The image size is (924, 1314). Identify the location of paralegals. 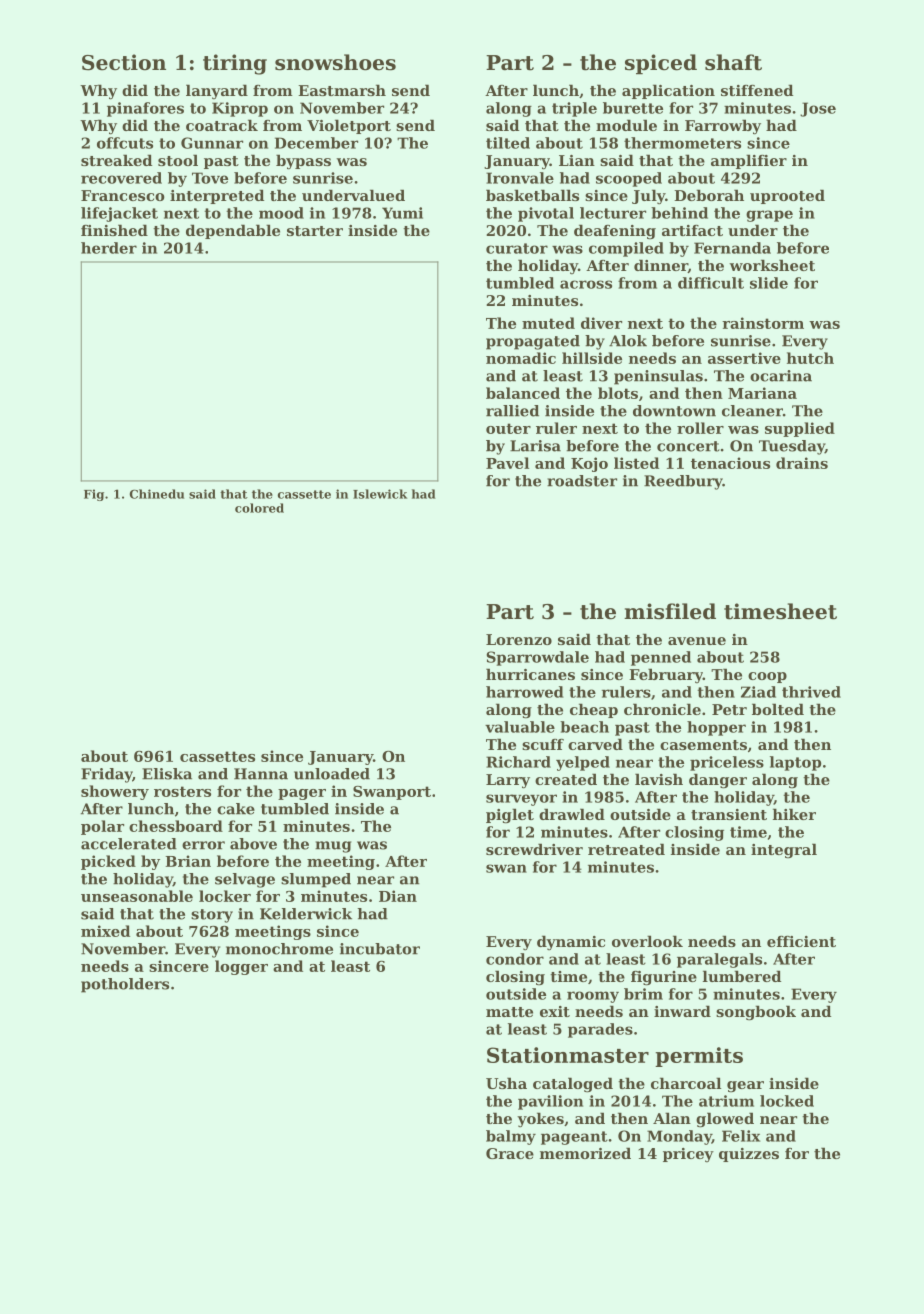
(719, 960).
